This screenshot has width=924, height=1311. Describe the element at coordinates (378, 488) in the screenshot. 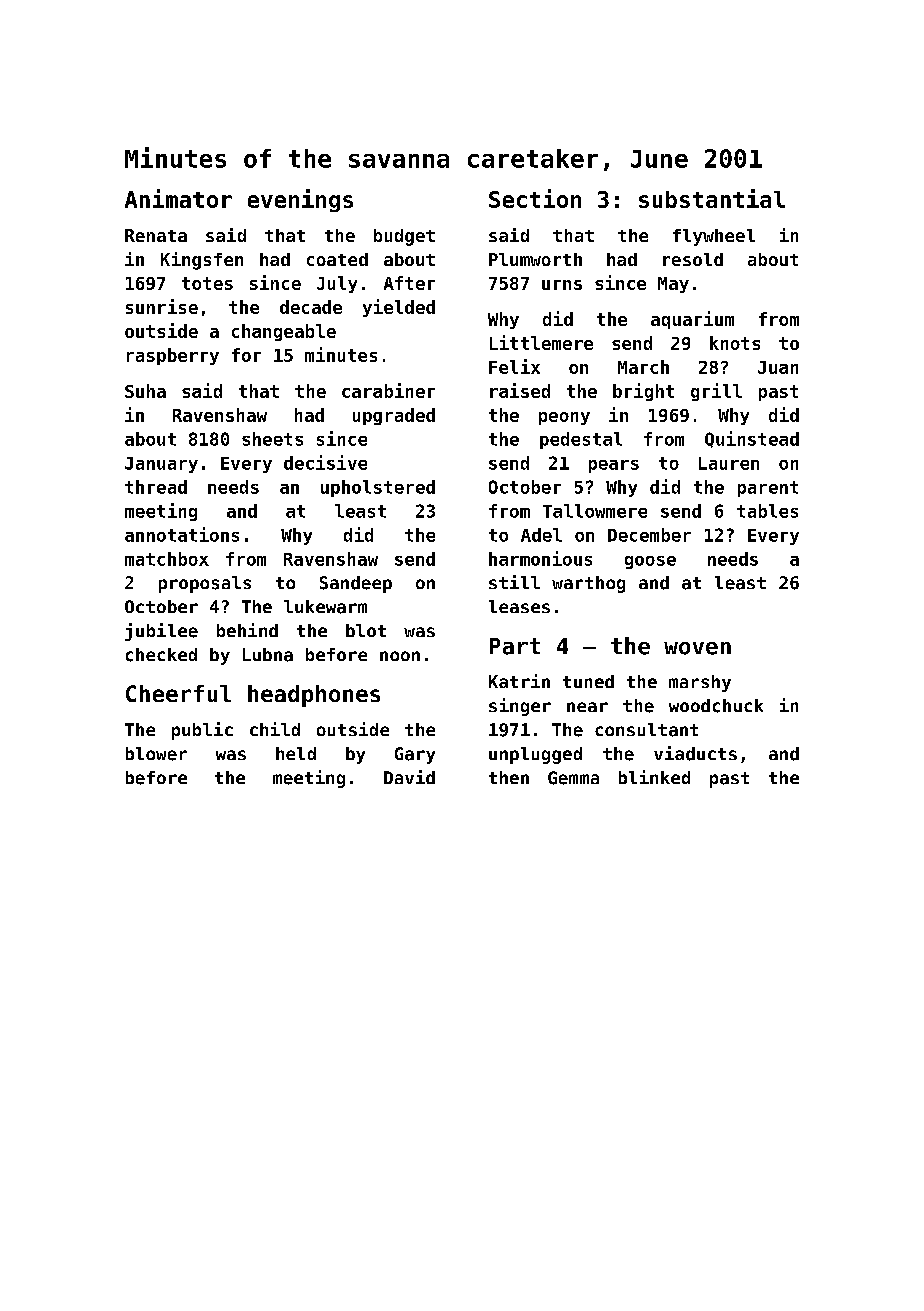

I see `upholstered` at that location.
